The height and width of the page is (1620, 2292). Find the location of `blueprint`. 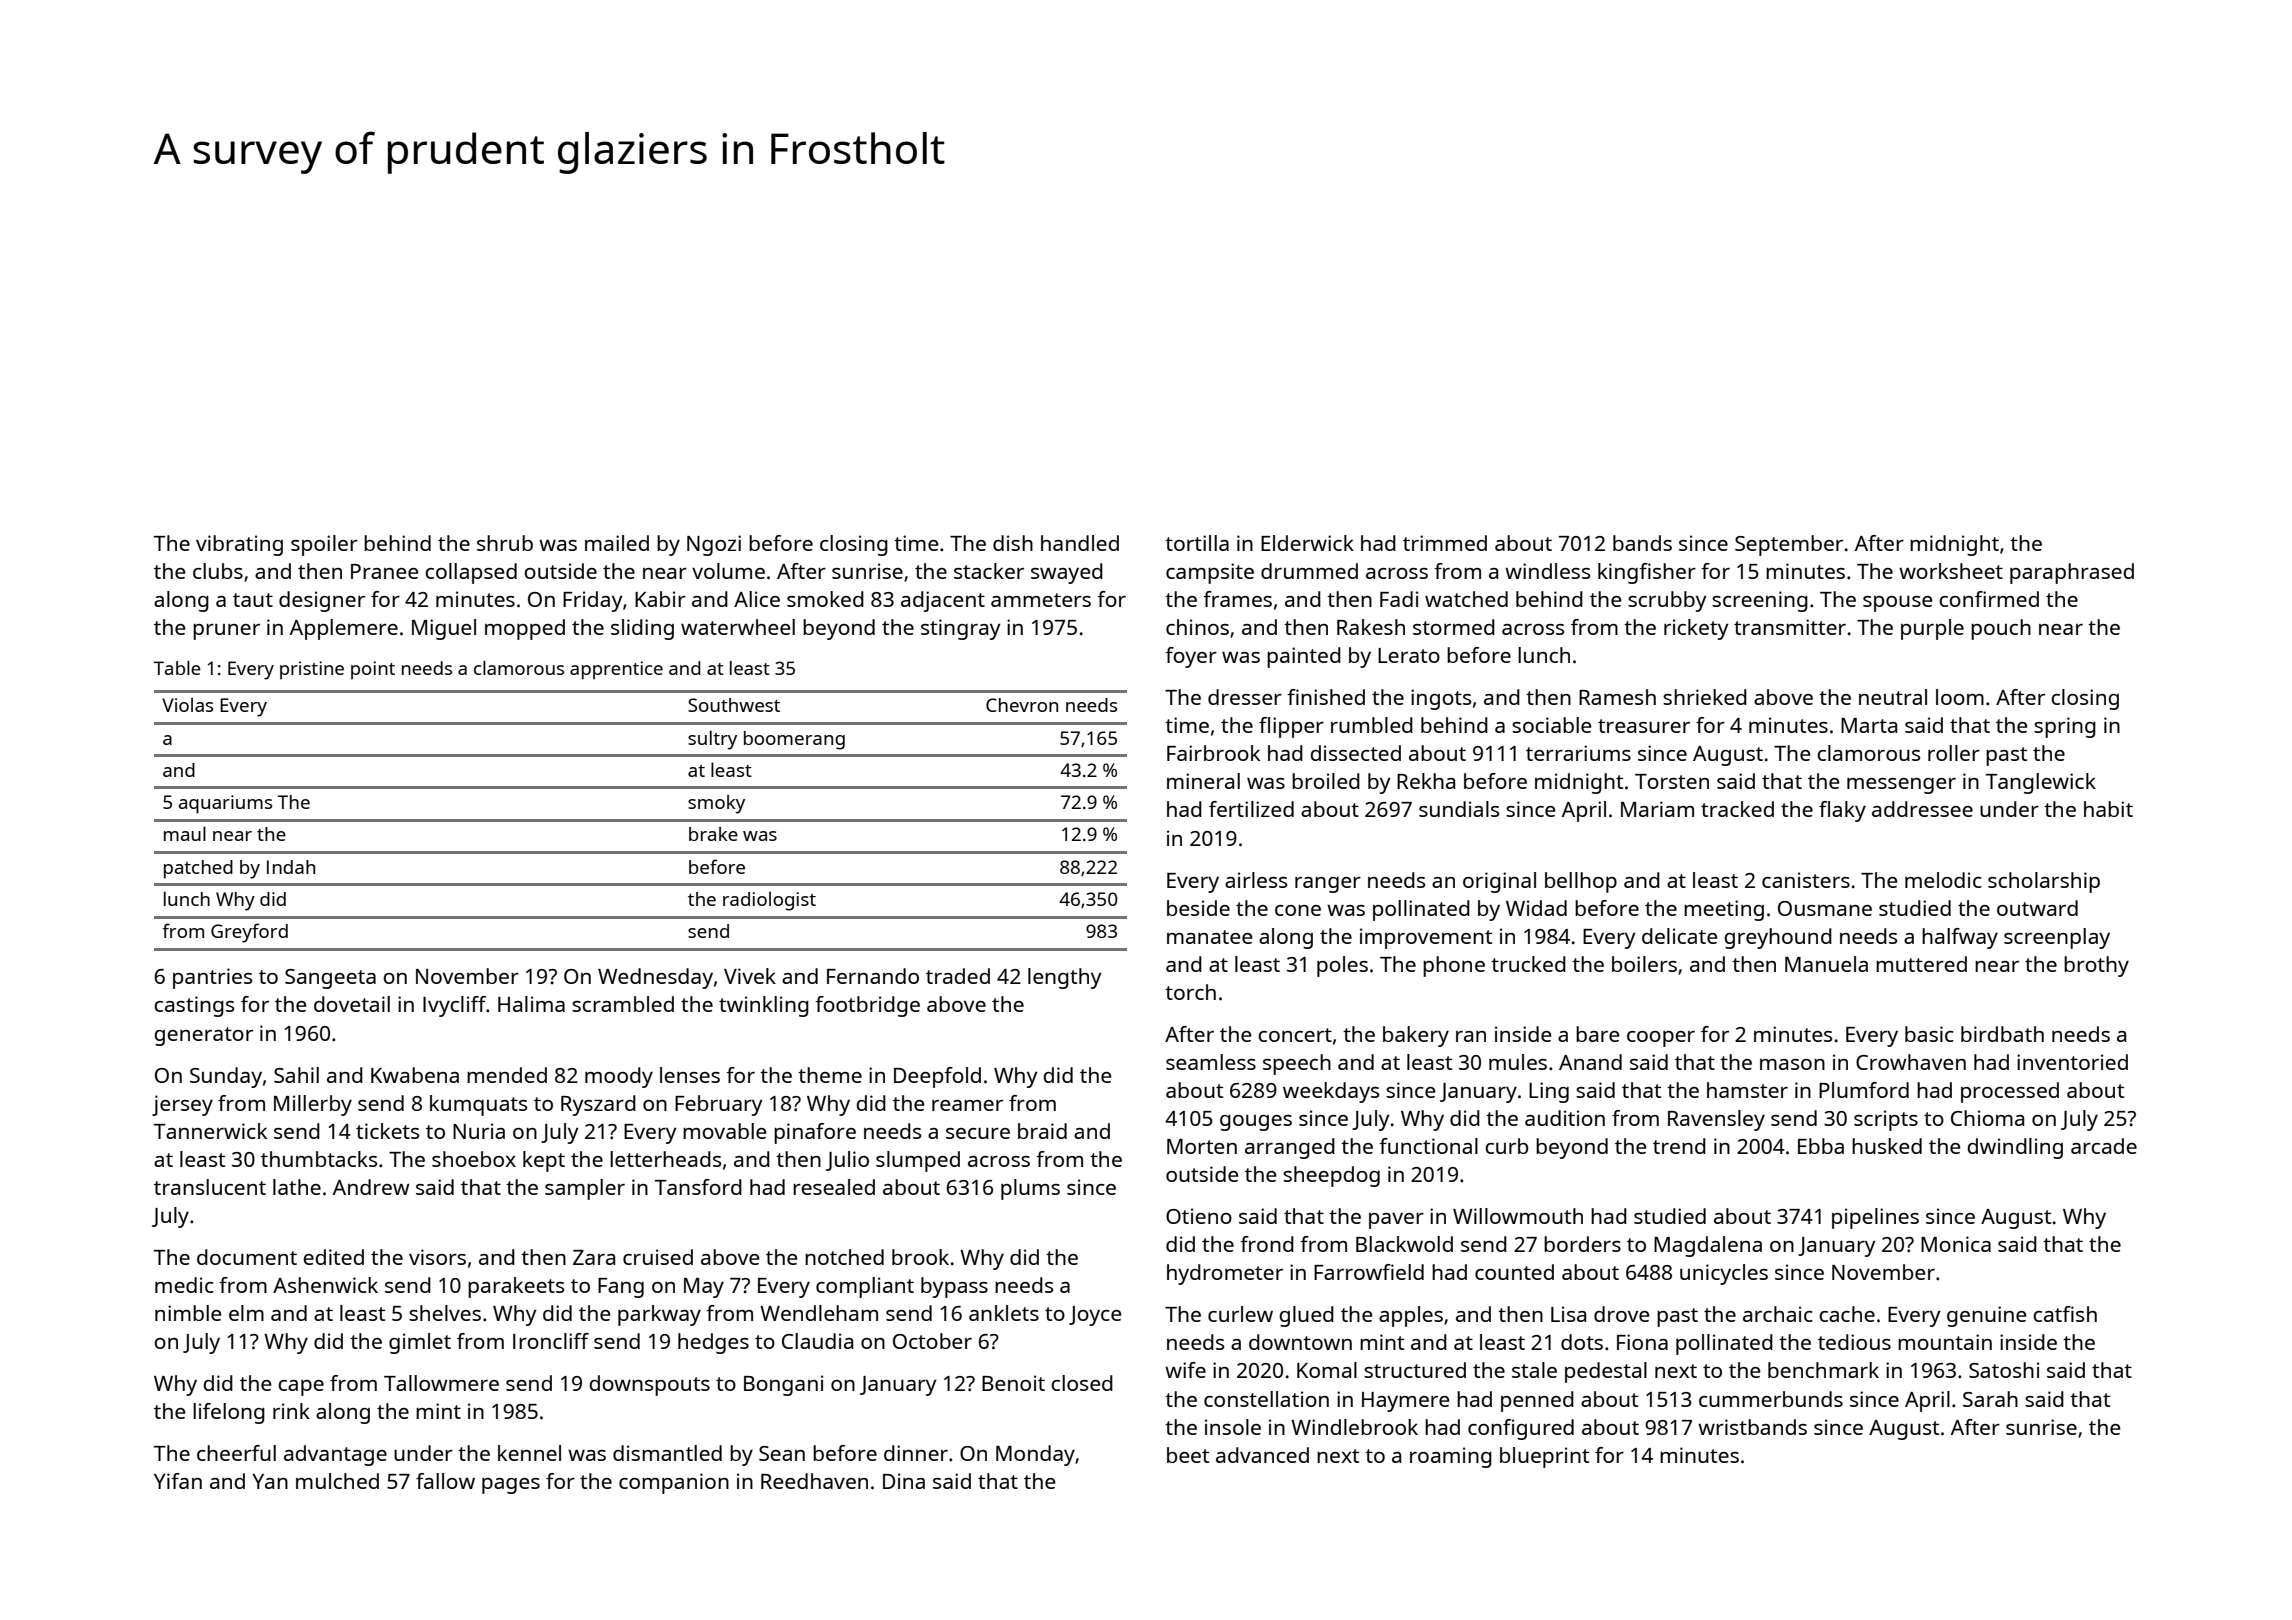

blueprint is located at coordinates (1544, 1457).
